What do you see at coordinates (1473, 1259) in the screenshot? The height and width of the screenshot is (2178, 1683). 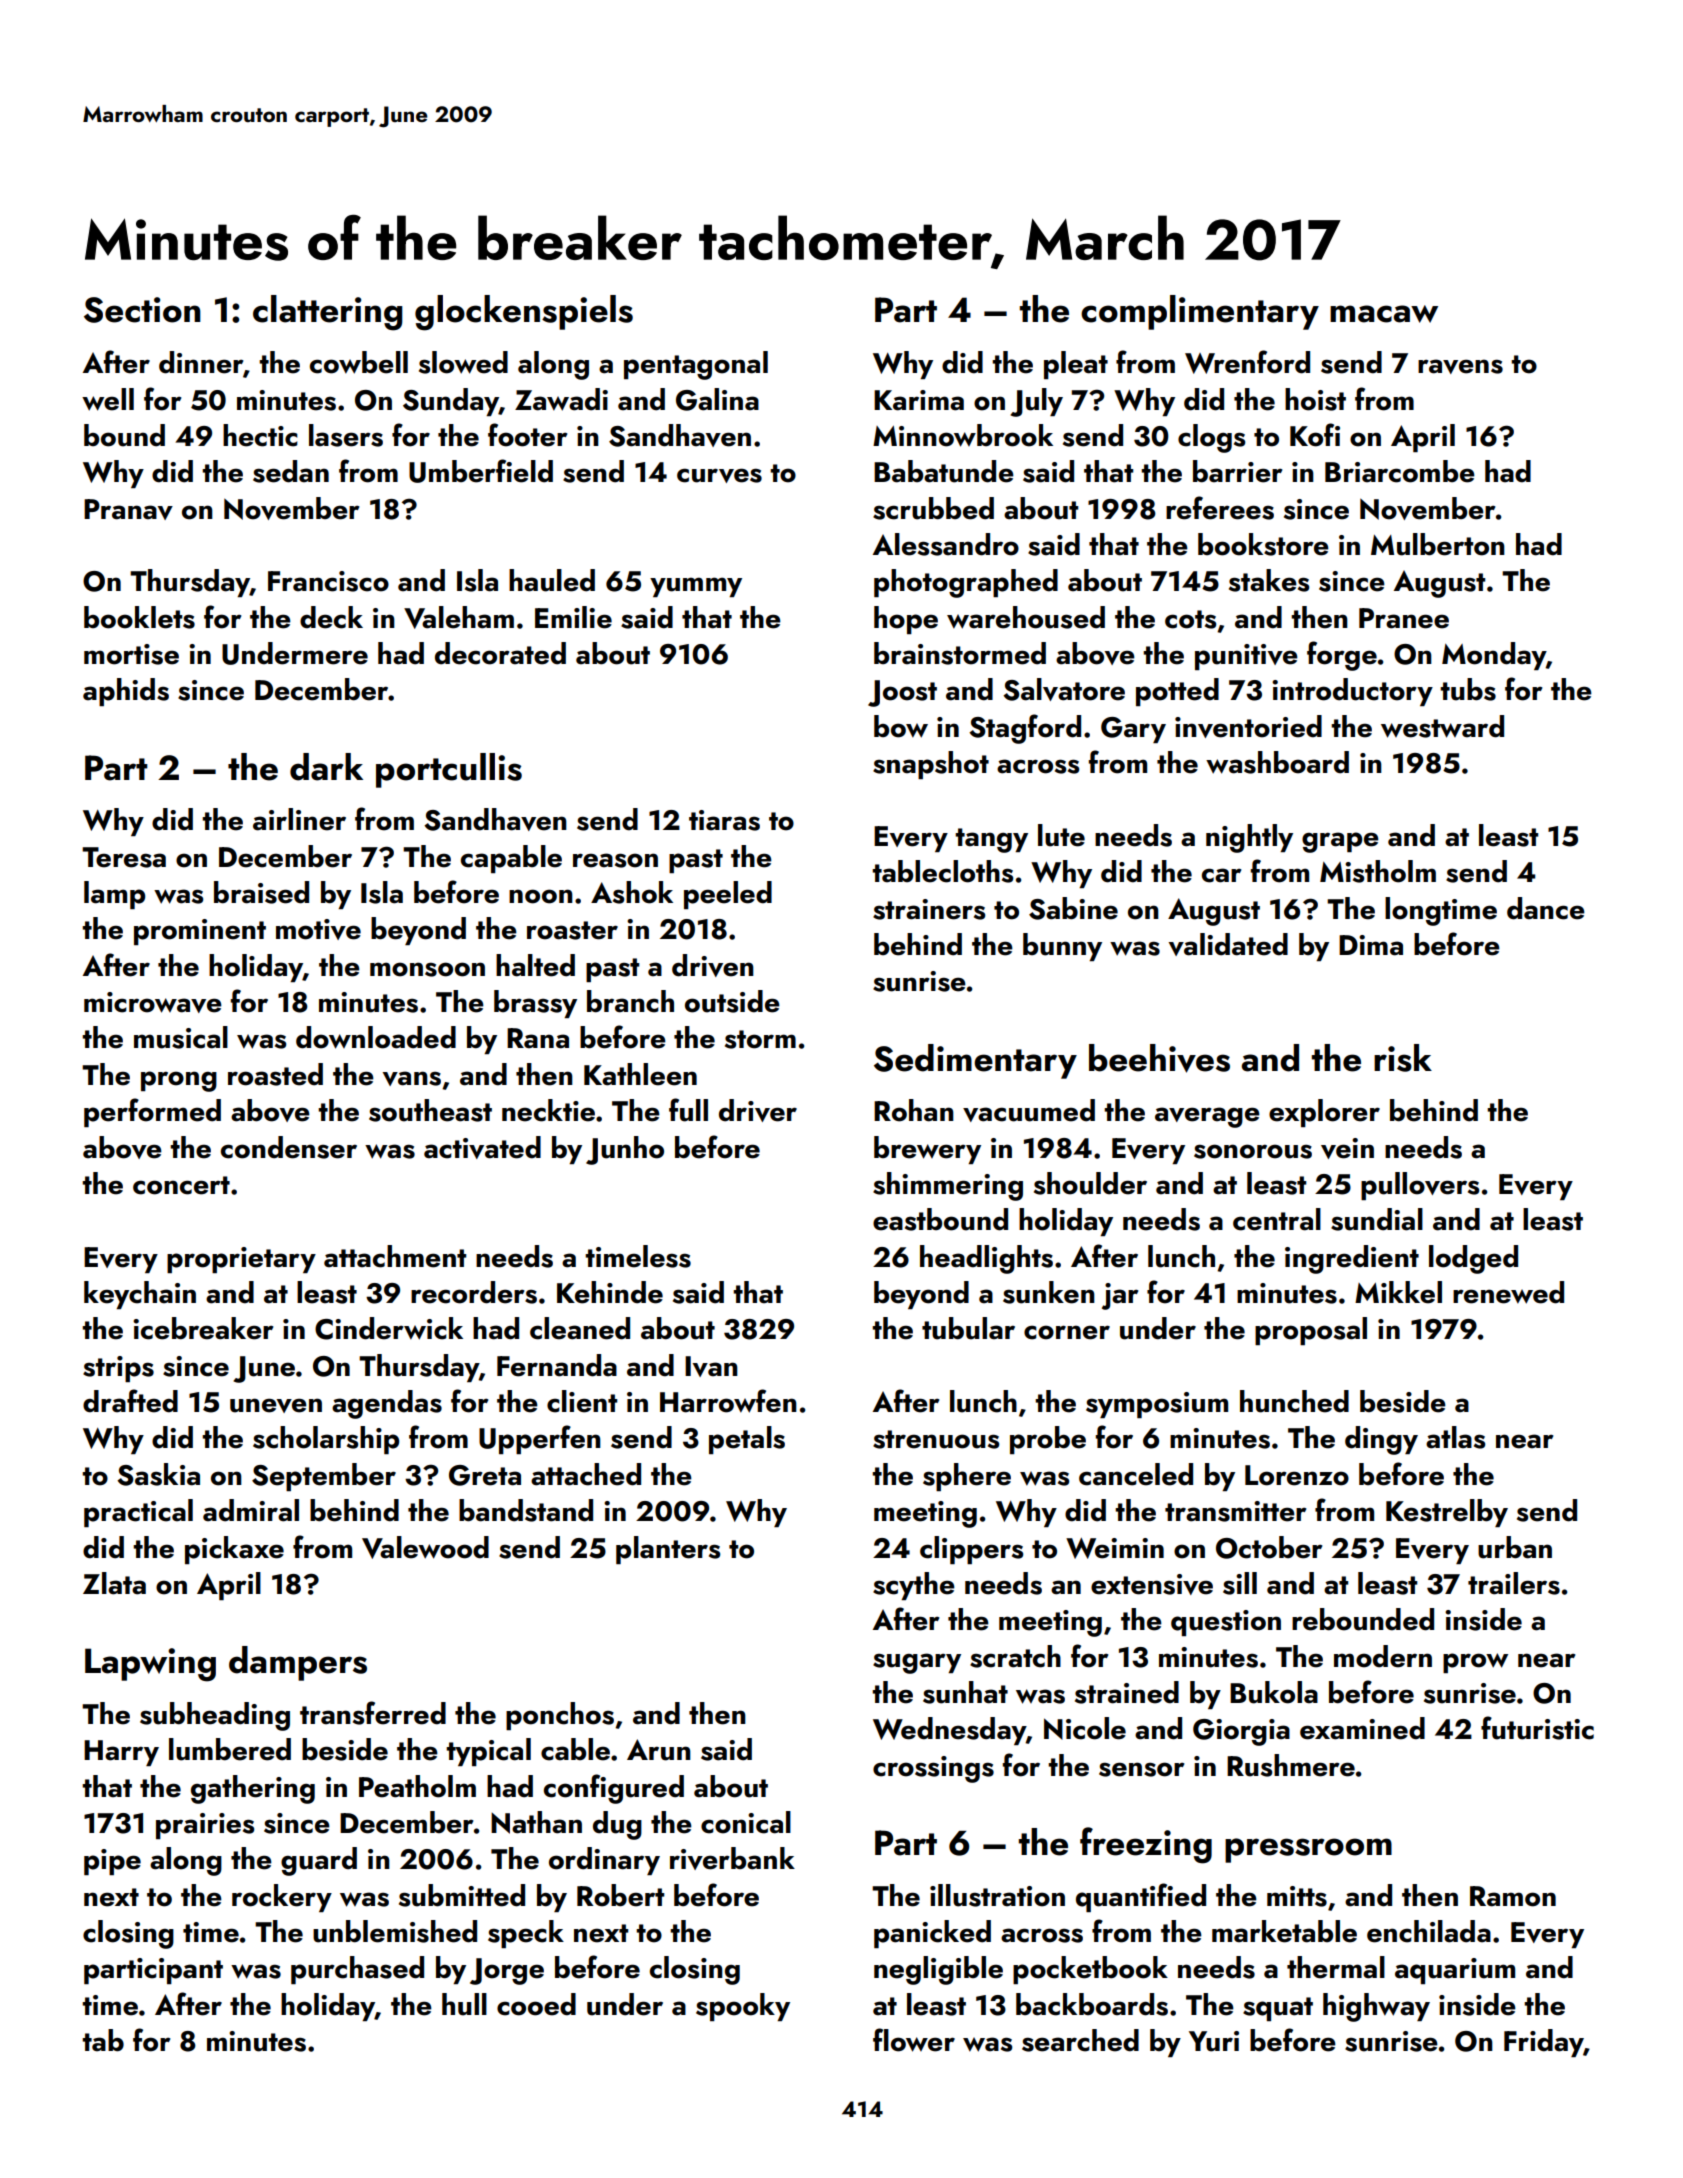 I see `lodged` at bounding box center [1473, 1259].
